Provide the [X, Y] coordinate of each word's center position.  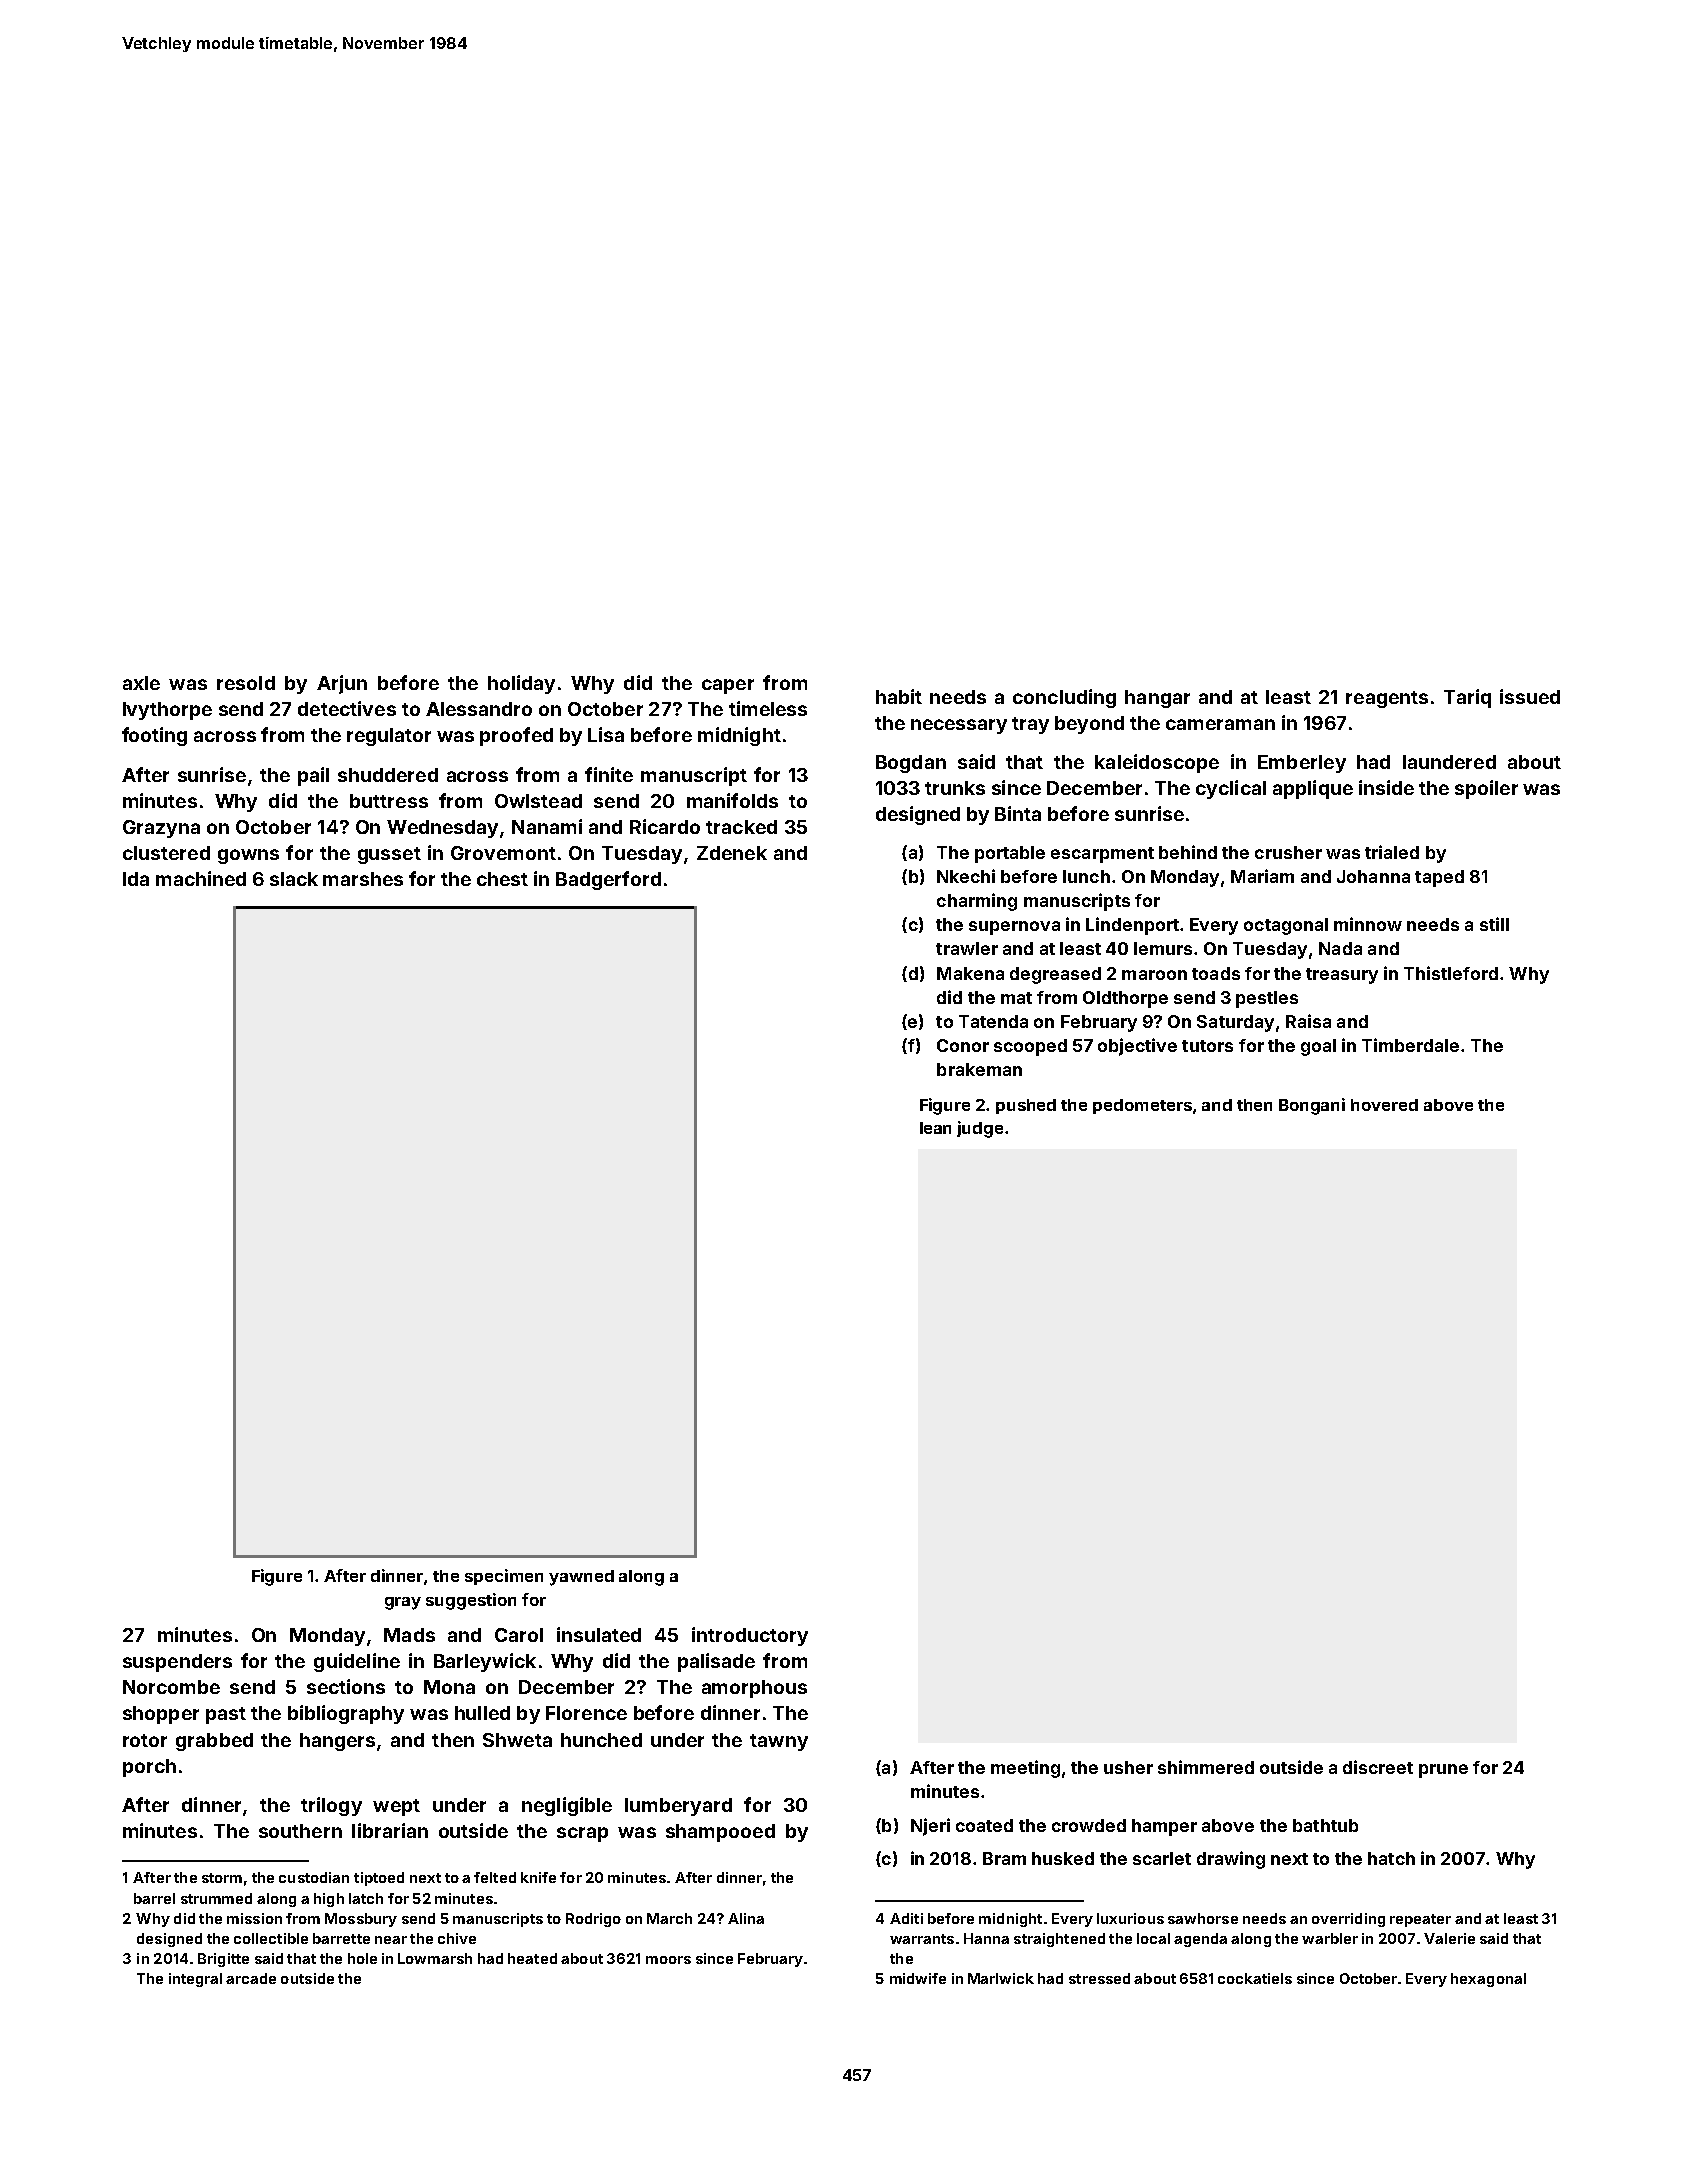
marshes [363, 879]
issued [1530, 696]
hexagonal [1488, 1980]
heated [532, 1958]
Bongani [1312, 1106]
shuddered [388, 775]
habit [899, 696]
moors [668, 1960]
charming [977, 902]
